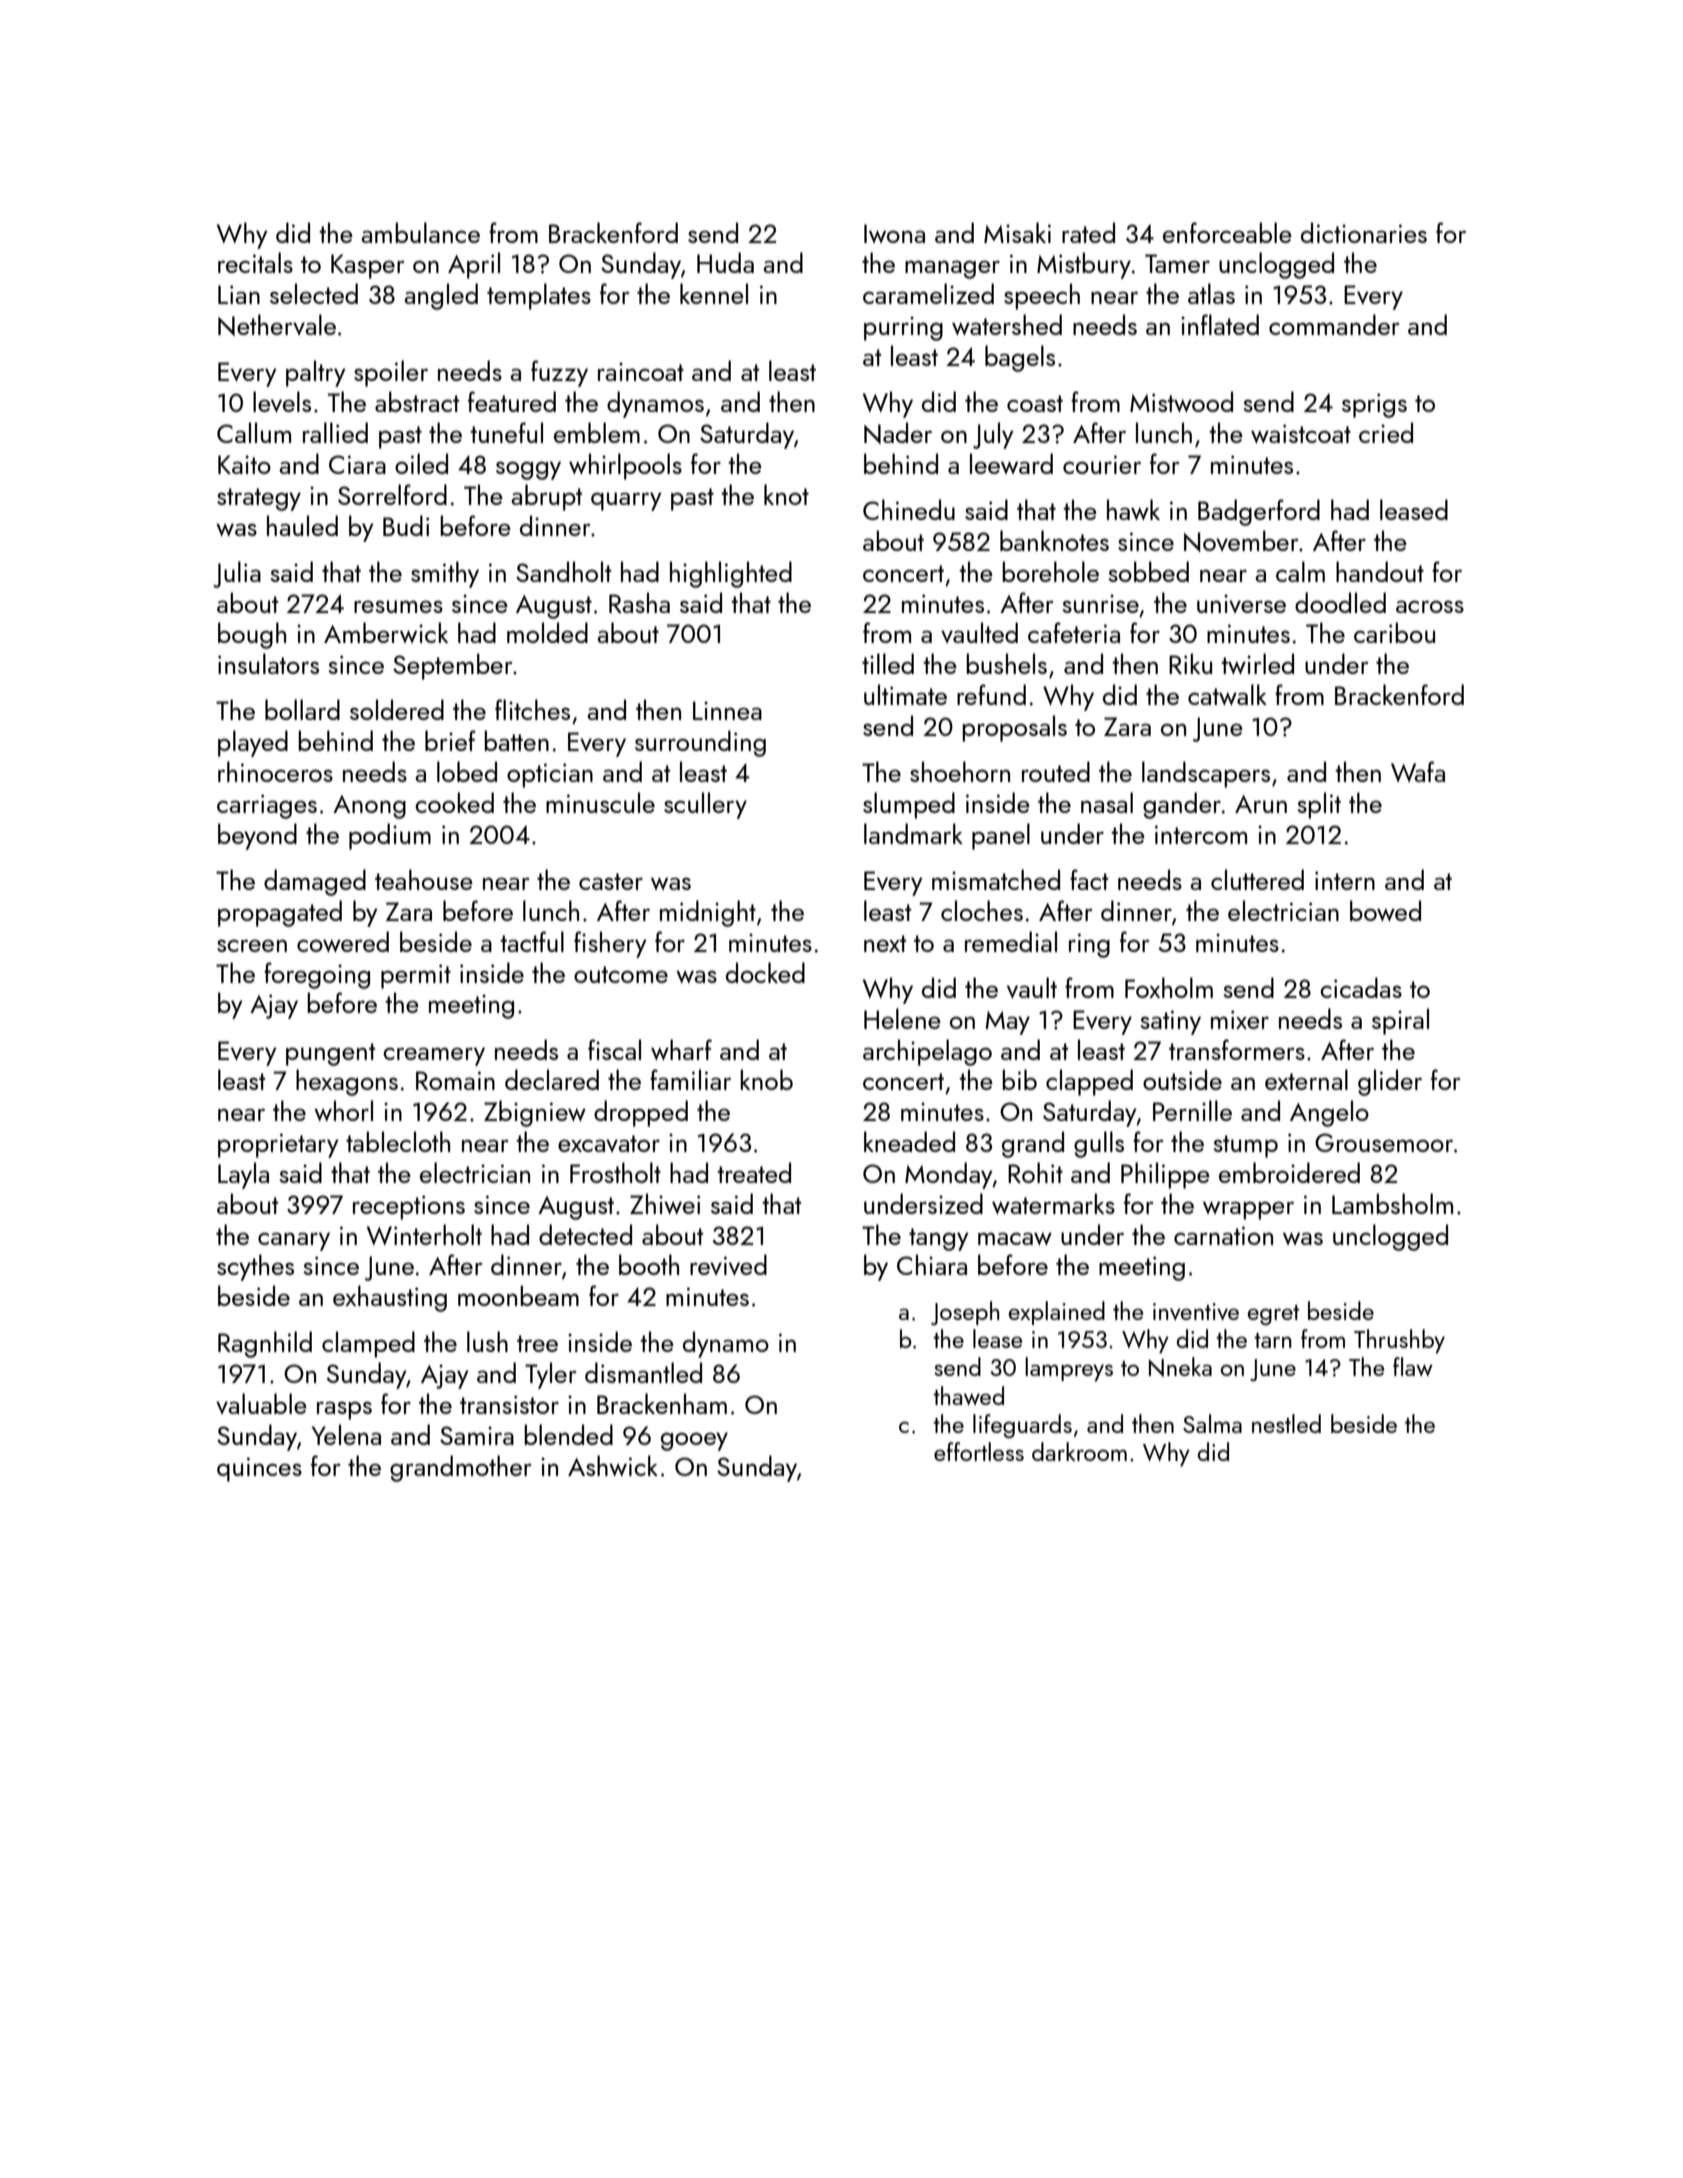  Describe the element at coordinates (1169, 987) in the screenshot. I see `Foxholm` at that location.
